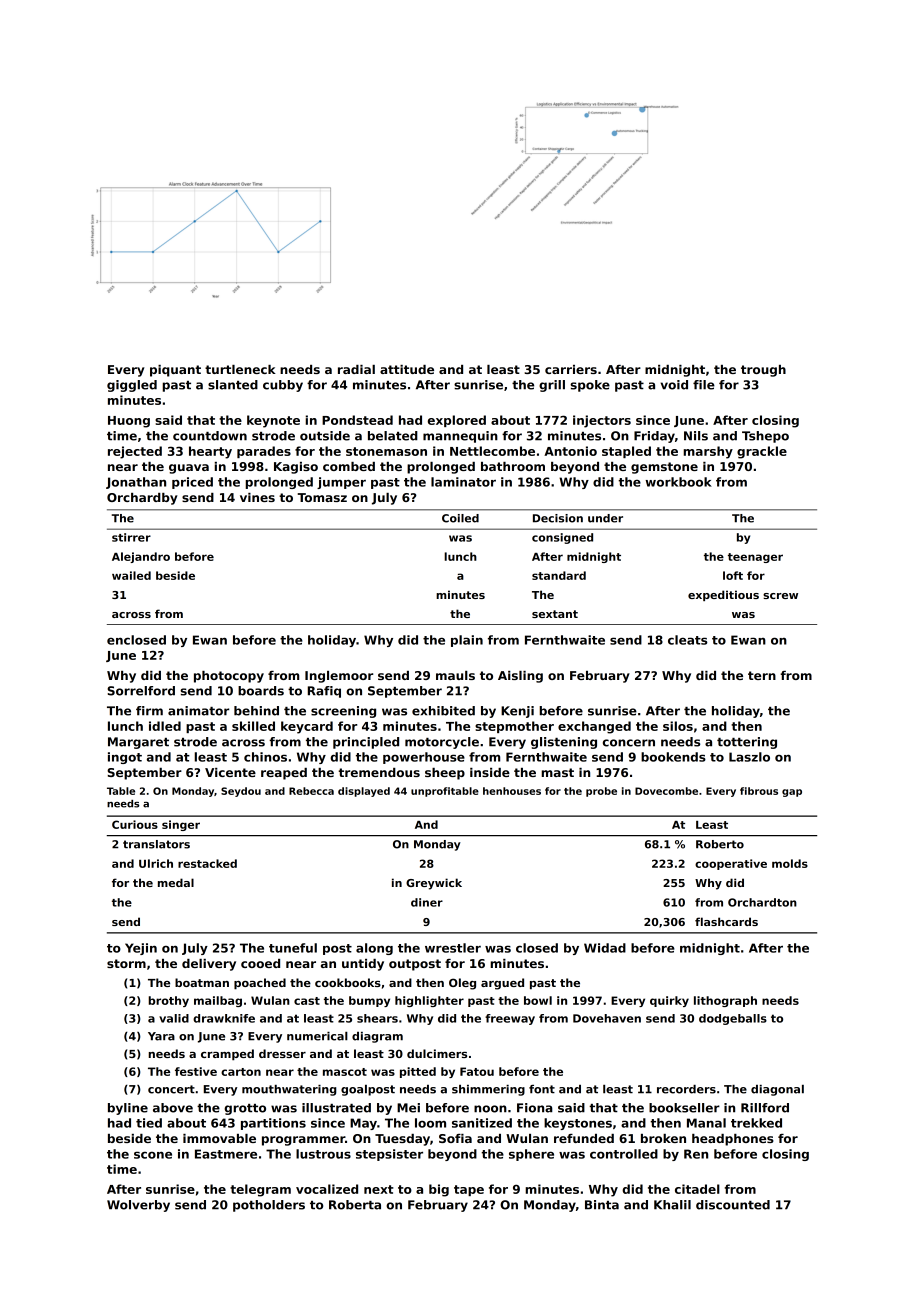  What do you see at coordinates (131, 575) in the screenshot?
I see `wailed` at bounding box center [131, 575].
